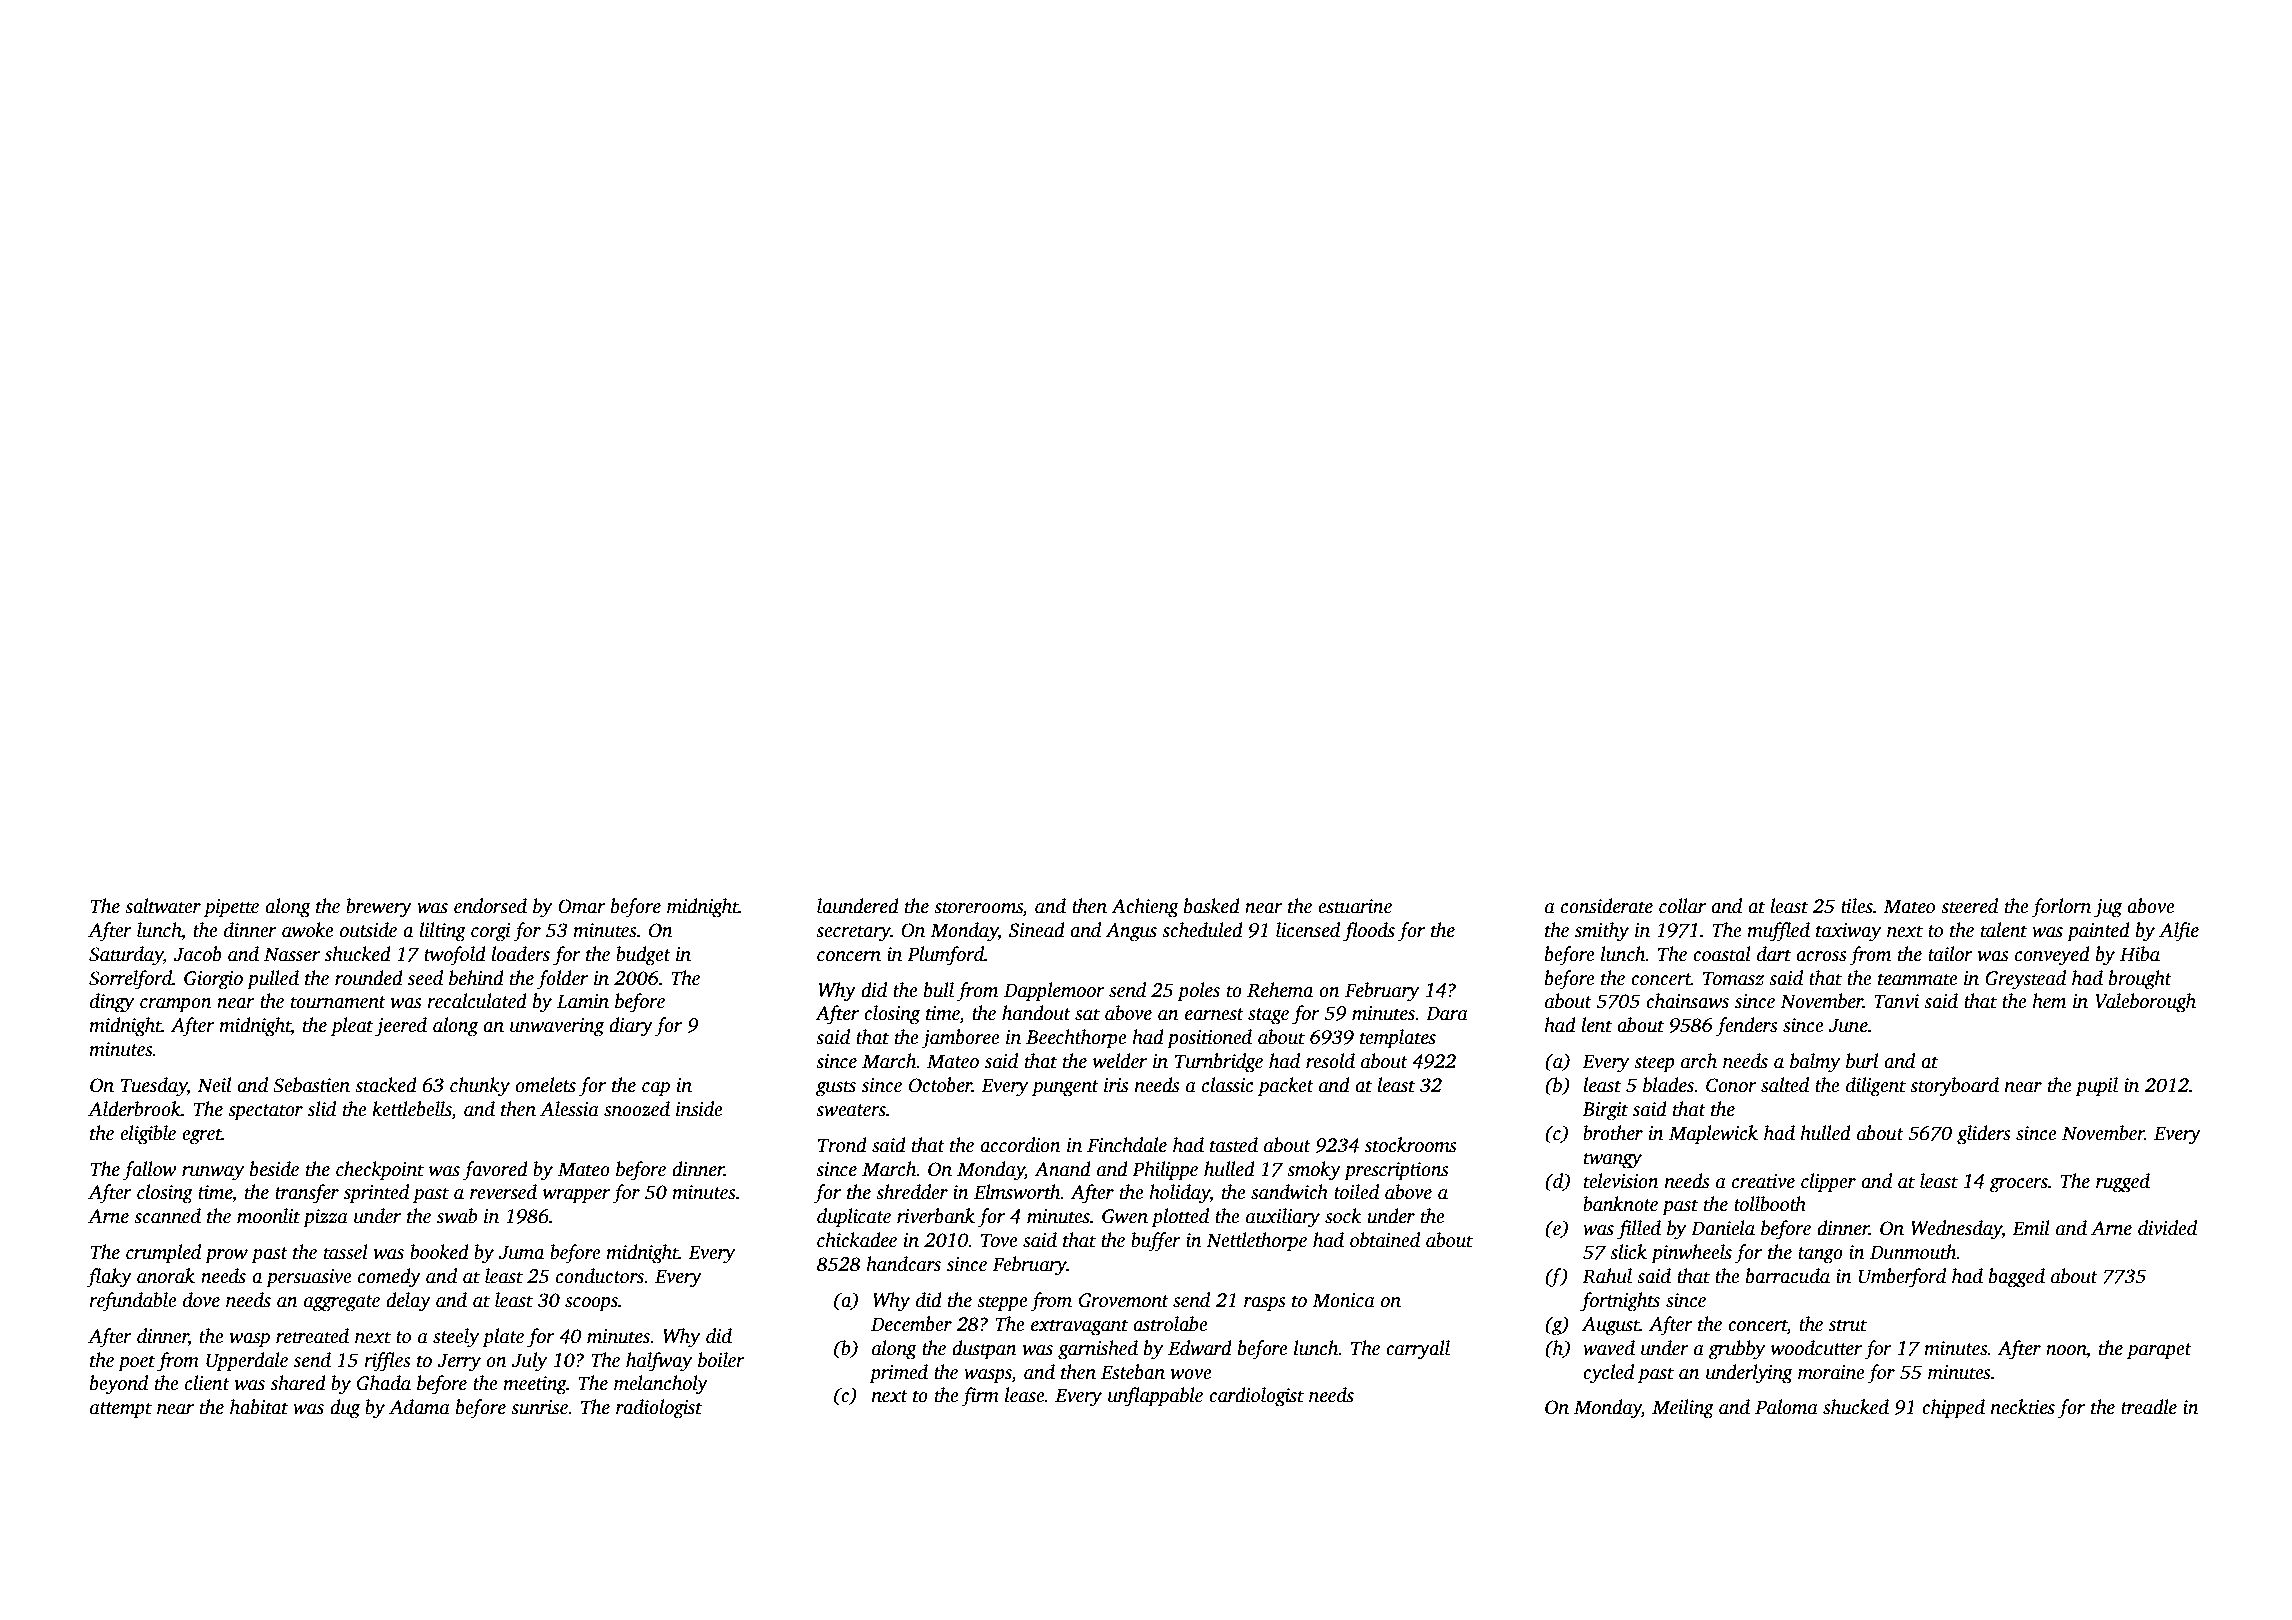 The width and height of the screenshot is (2292, 1620). Describe the element at coordinates (311, 1085) in the screenshot. I see `Sebastien` at that location.
